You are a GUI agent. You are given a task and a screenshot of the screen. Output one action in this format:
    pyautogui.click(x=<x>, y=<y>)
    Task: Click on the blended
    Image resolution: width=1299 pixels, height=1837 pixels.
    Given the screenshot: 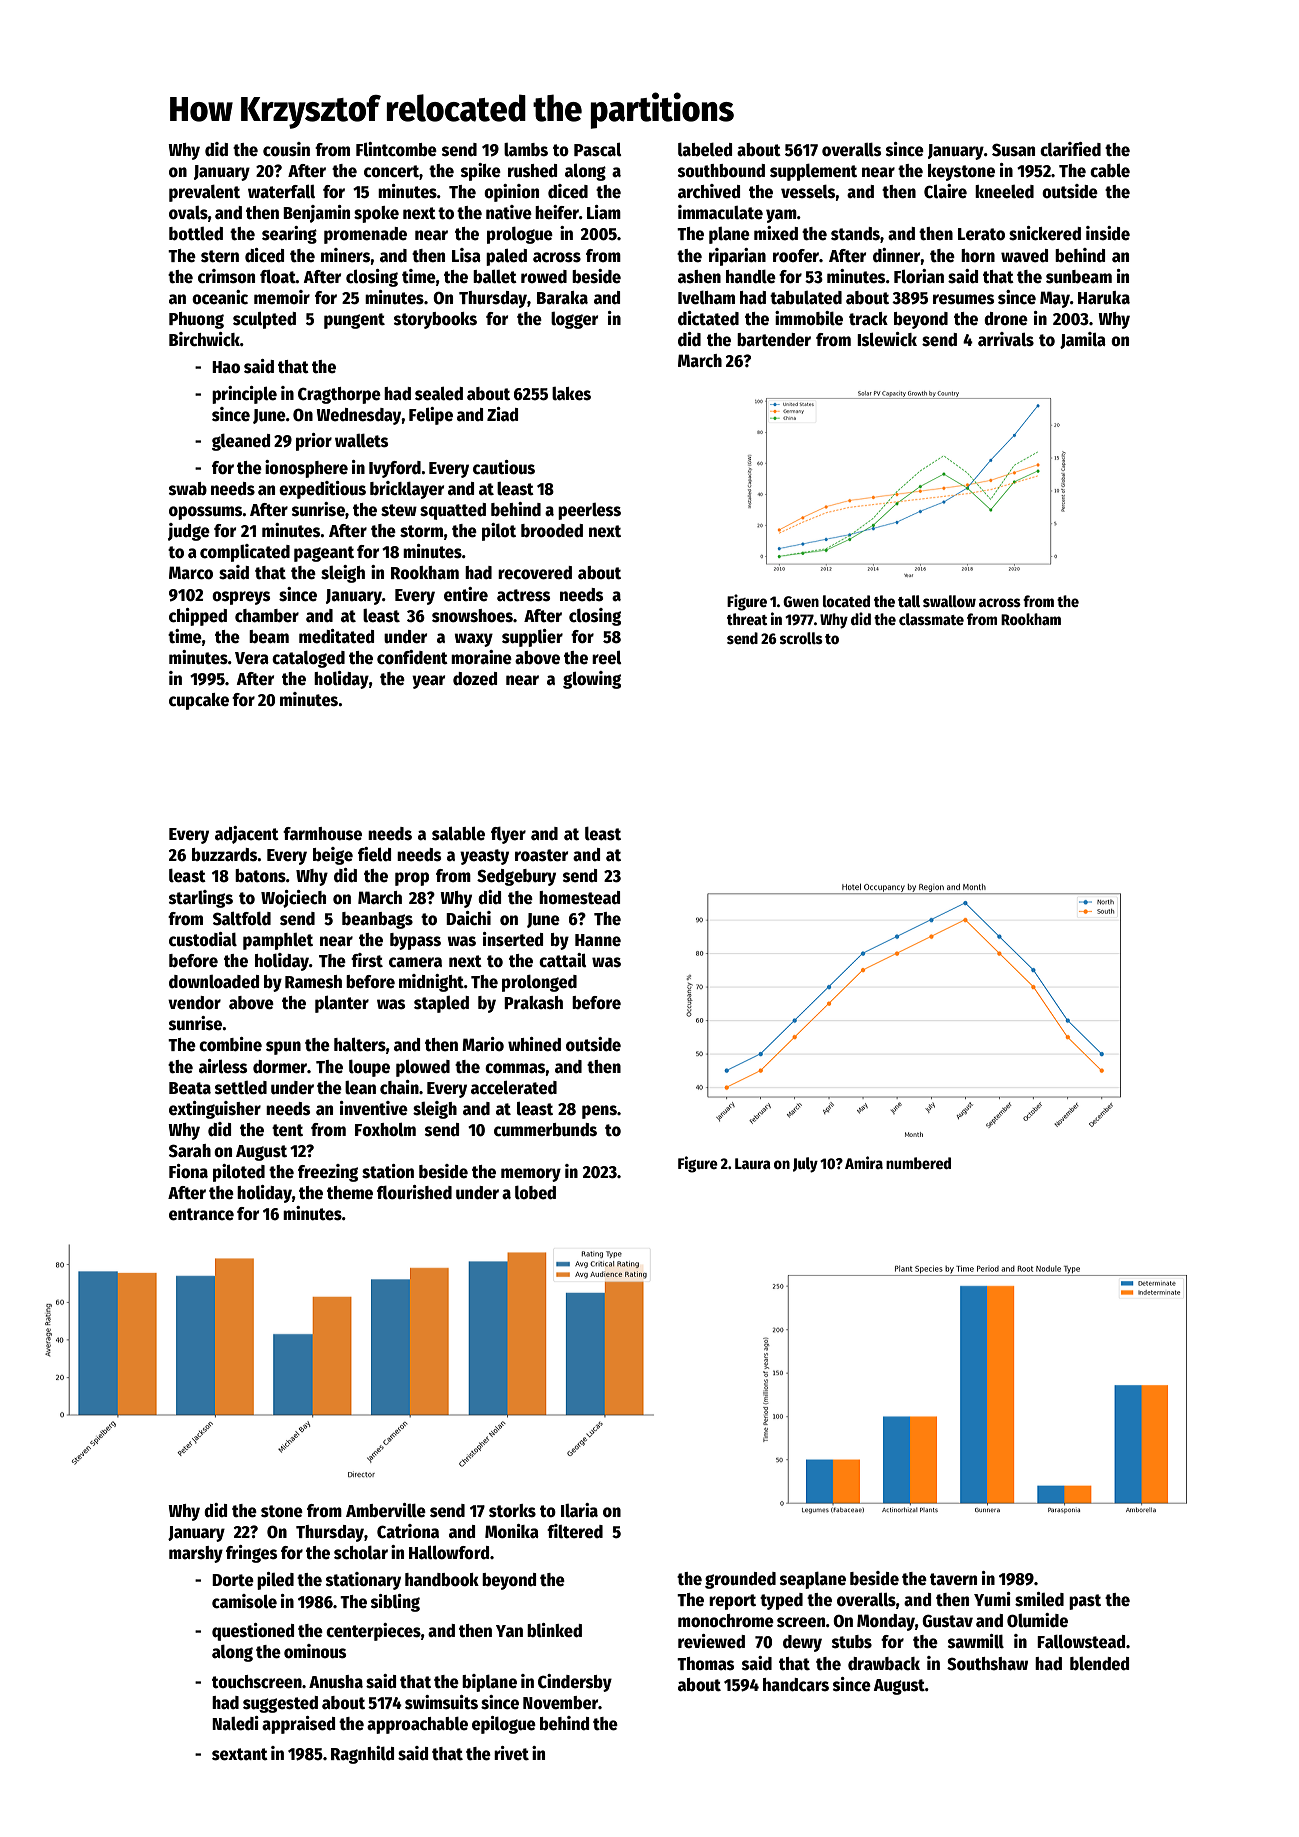 What is the action you would take?
    pyautogui.click(x=1099, y=1664)
